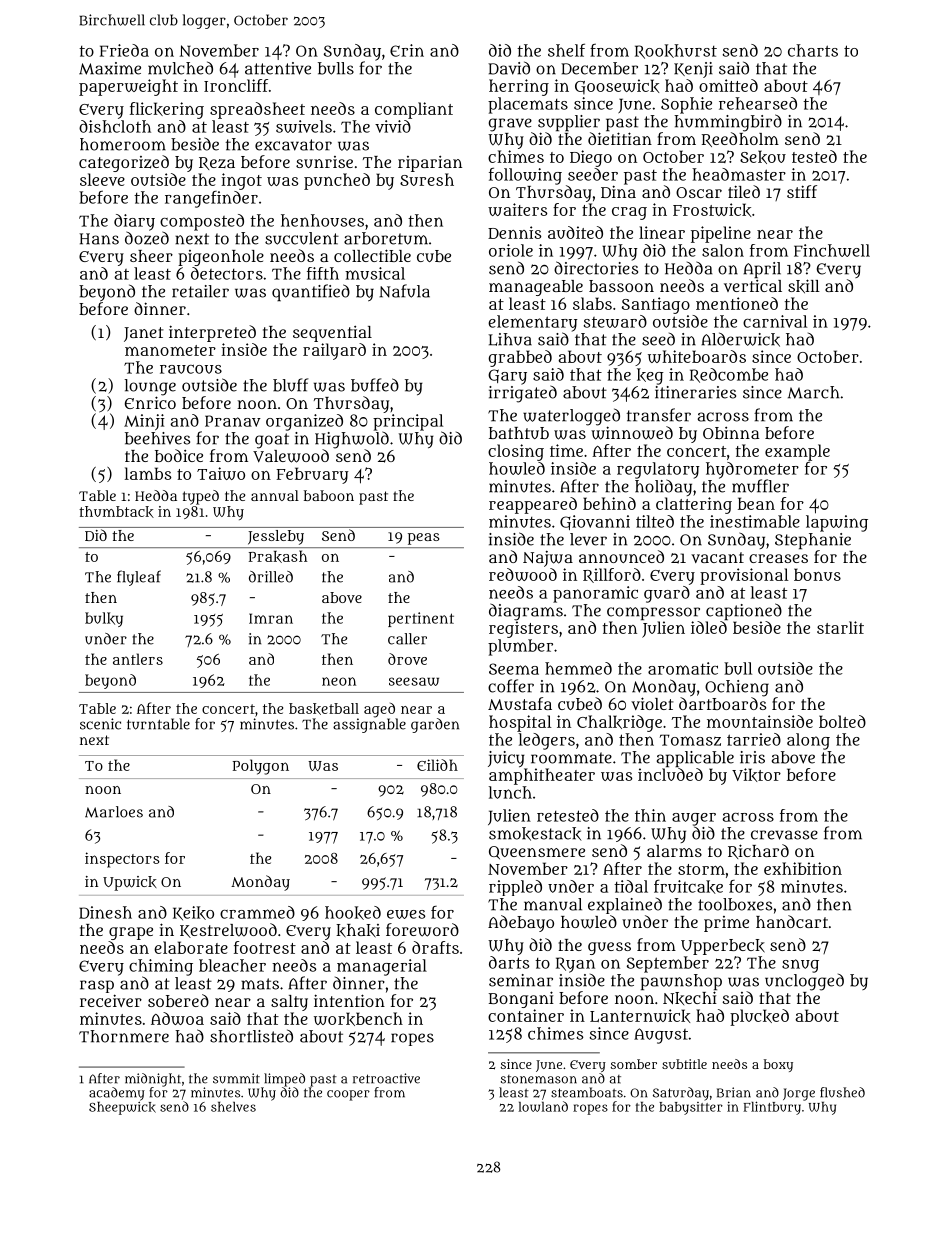  Describe the element at coordinates (539, 1079) in the screenshot. I see `stonemason` at that location.
